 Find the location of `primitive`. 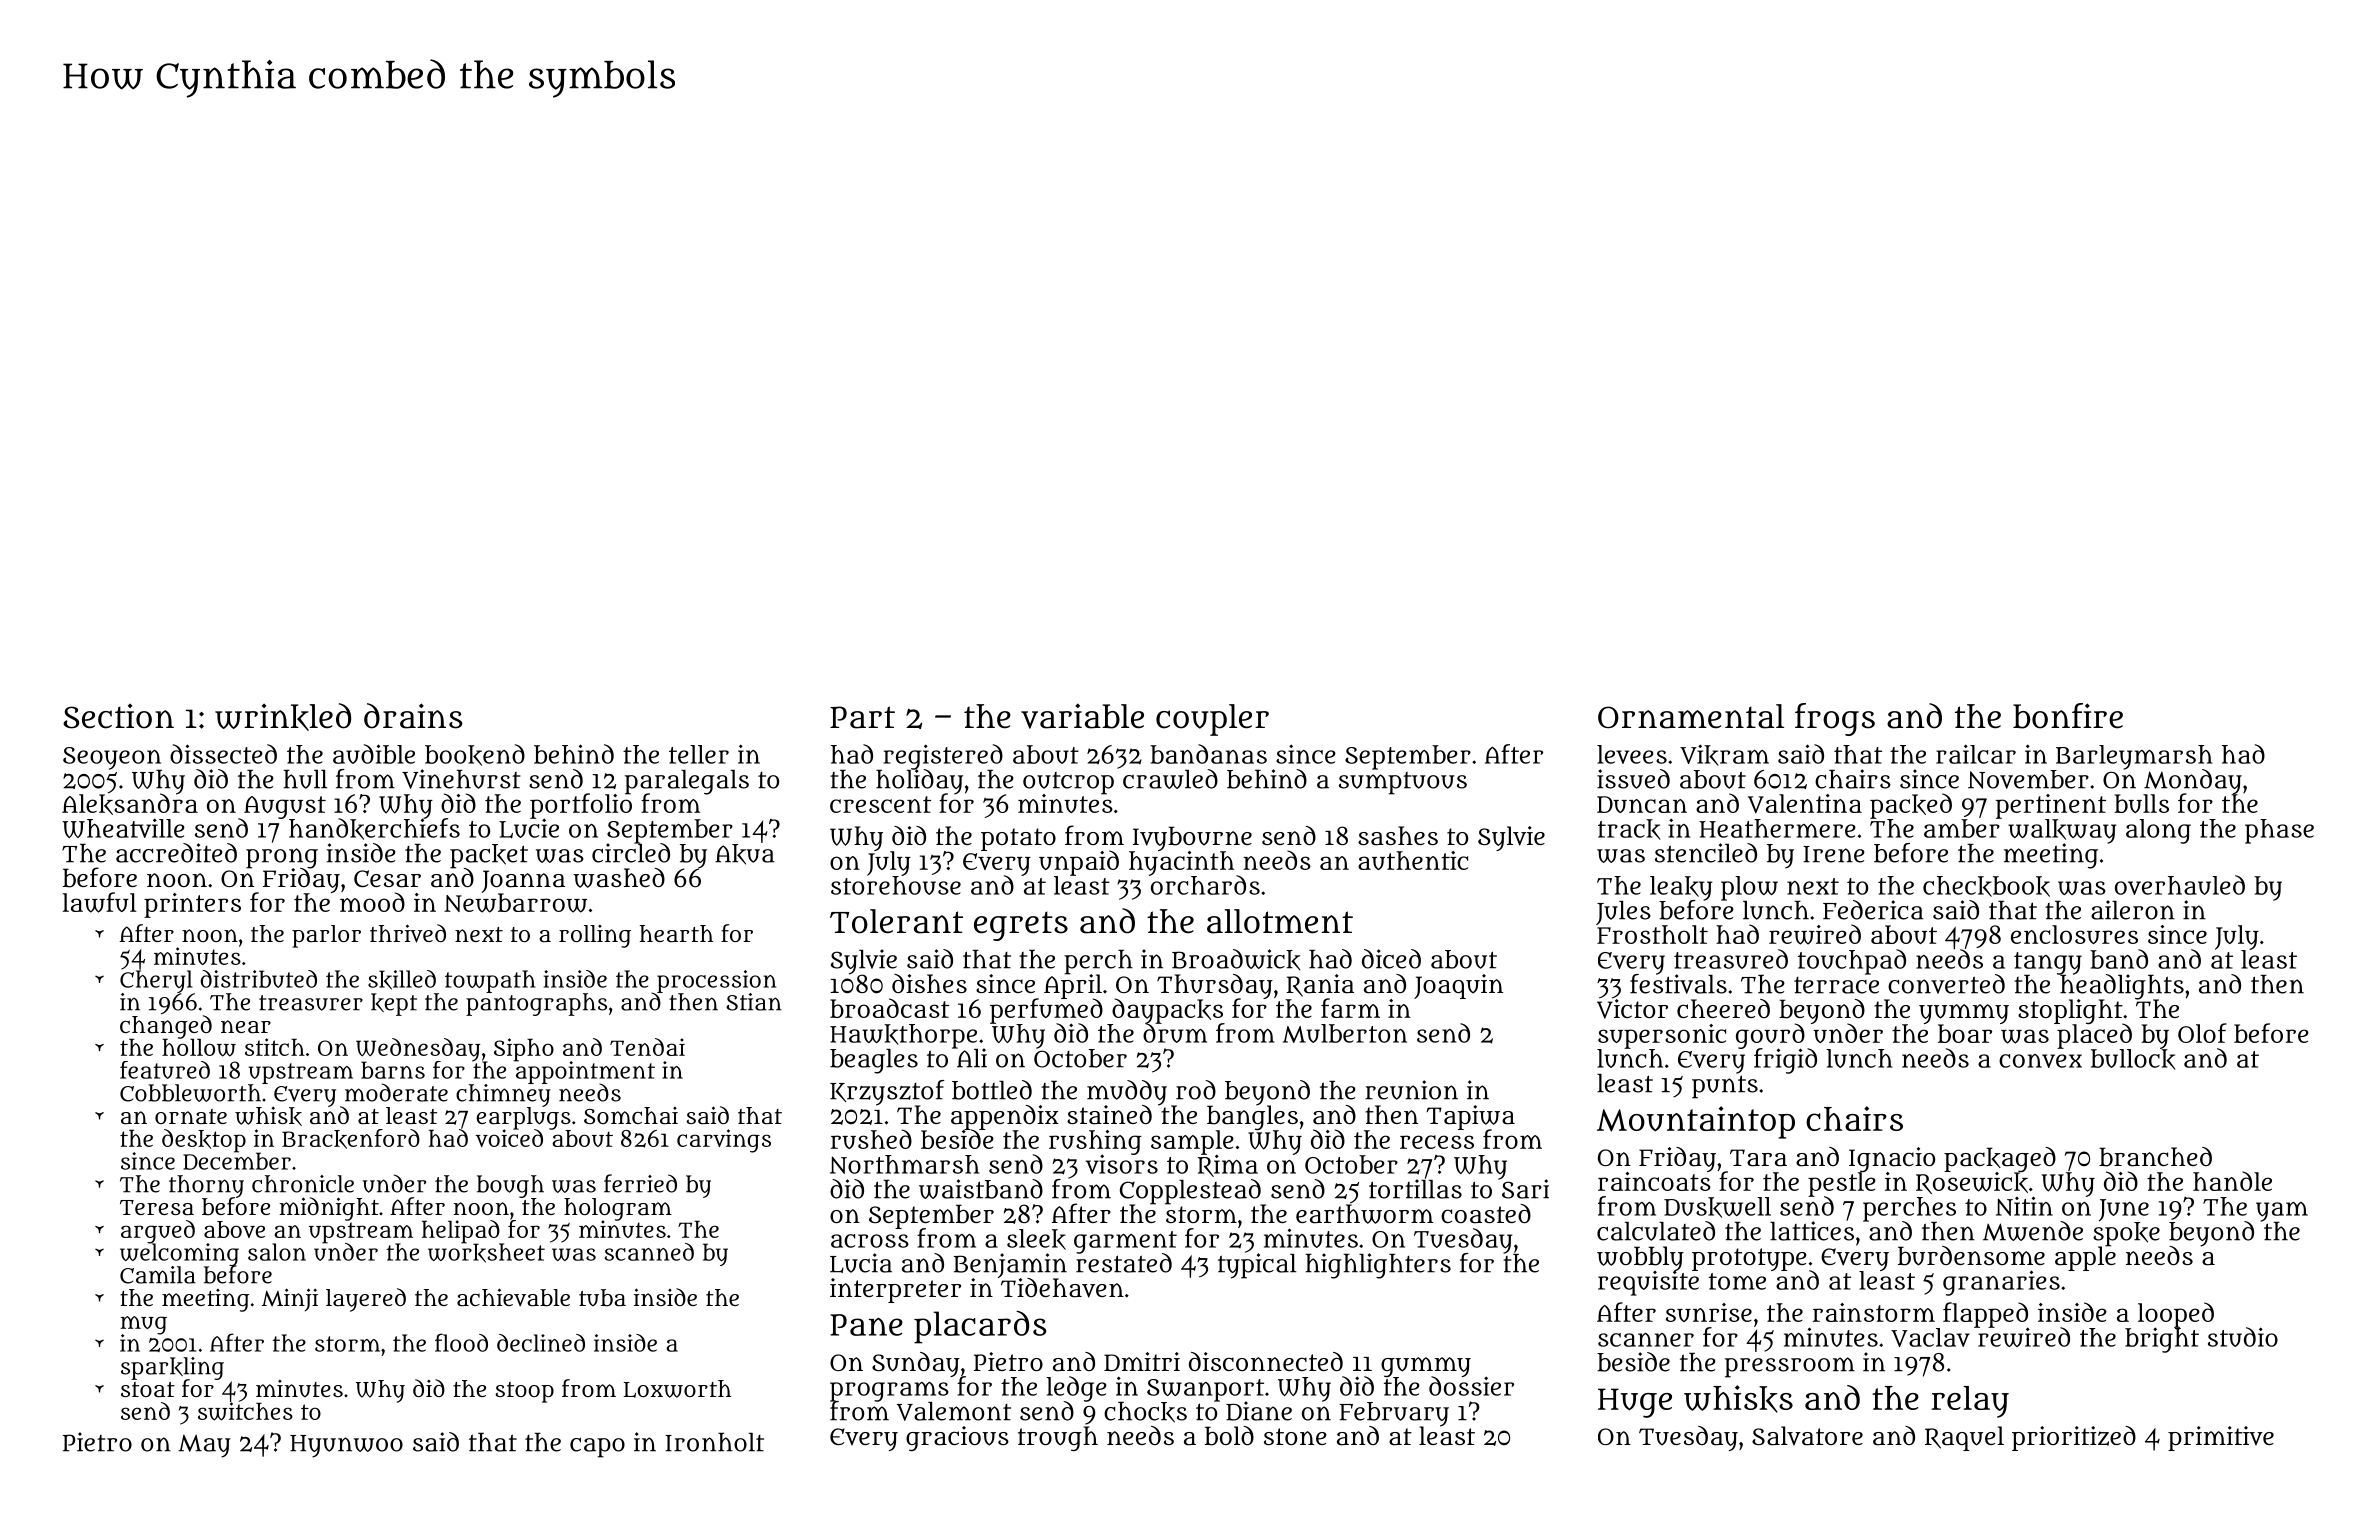

primitive is located at coordinates (2221, 1438).
